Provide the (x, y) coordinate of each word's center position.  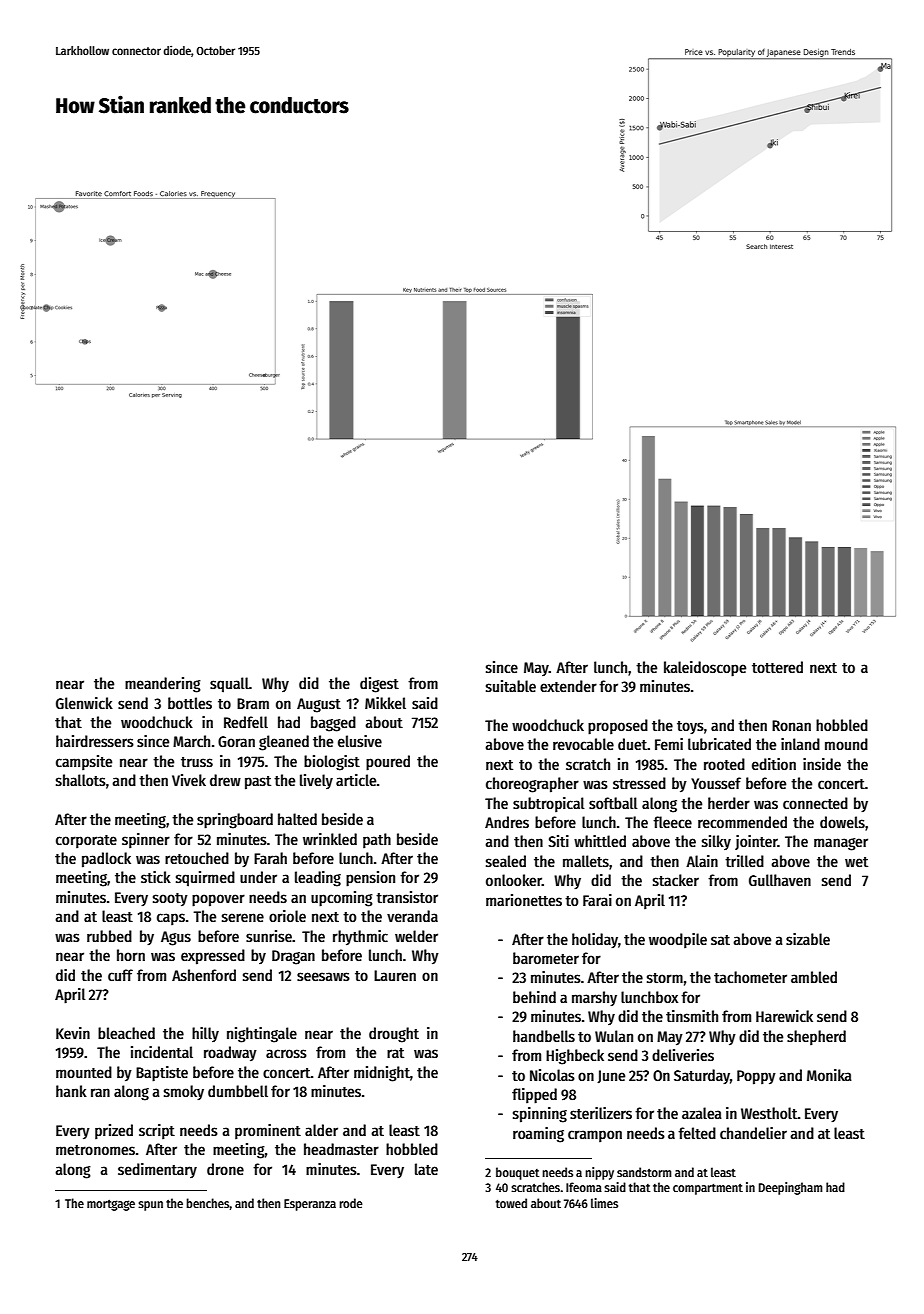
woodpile (678, 940)
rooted (724, 764)
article (356, 780)
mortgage (111, 1205)
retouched (197, 858)
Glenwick (84, 703)
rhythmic (360, 937)
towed (511, 1203)
